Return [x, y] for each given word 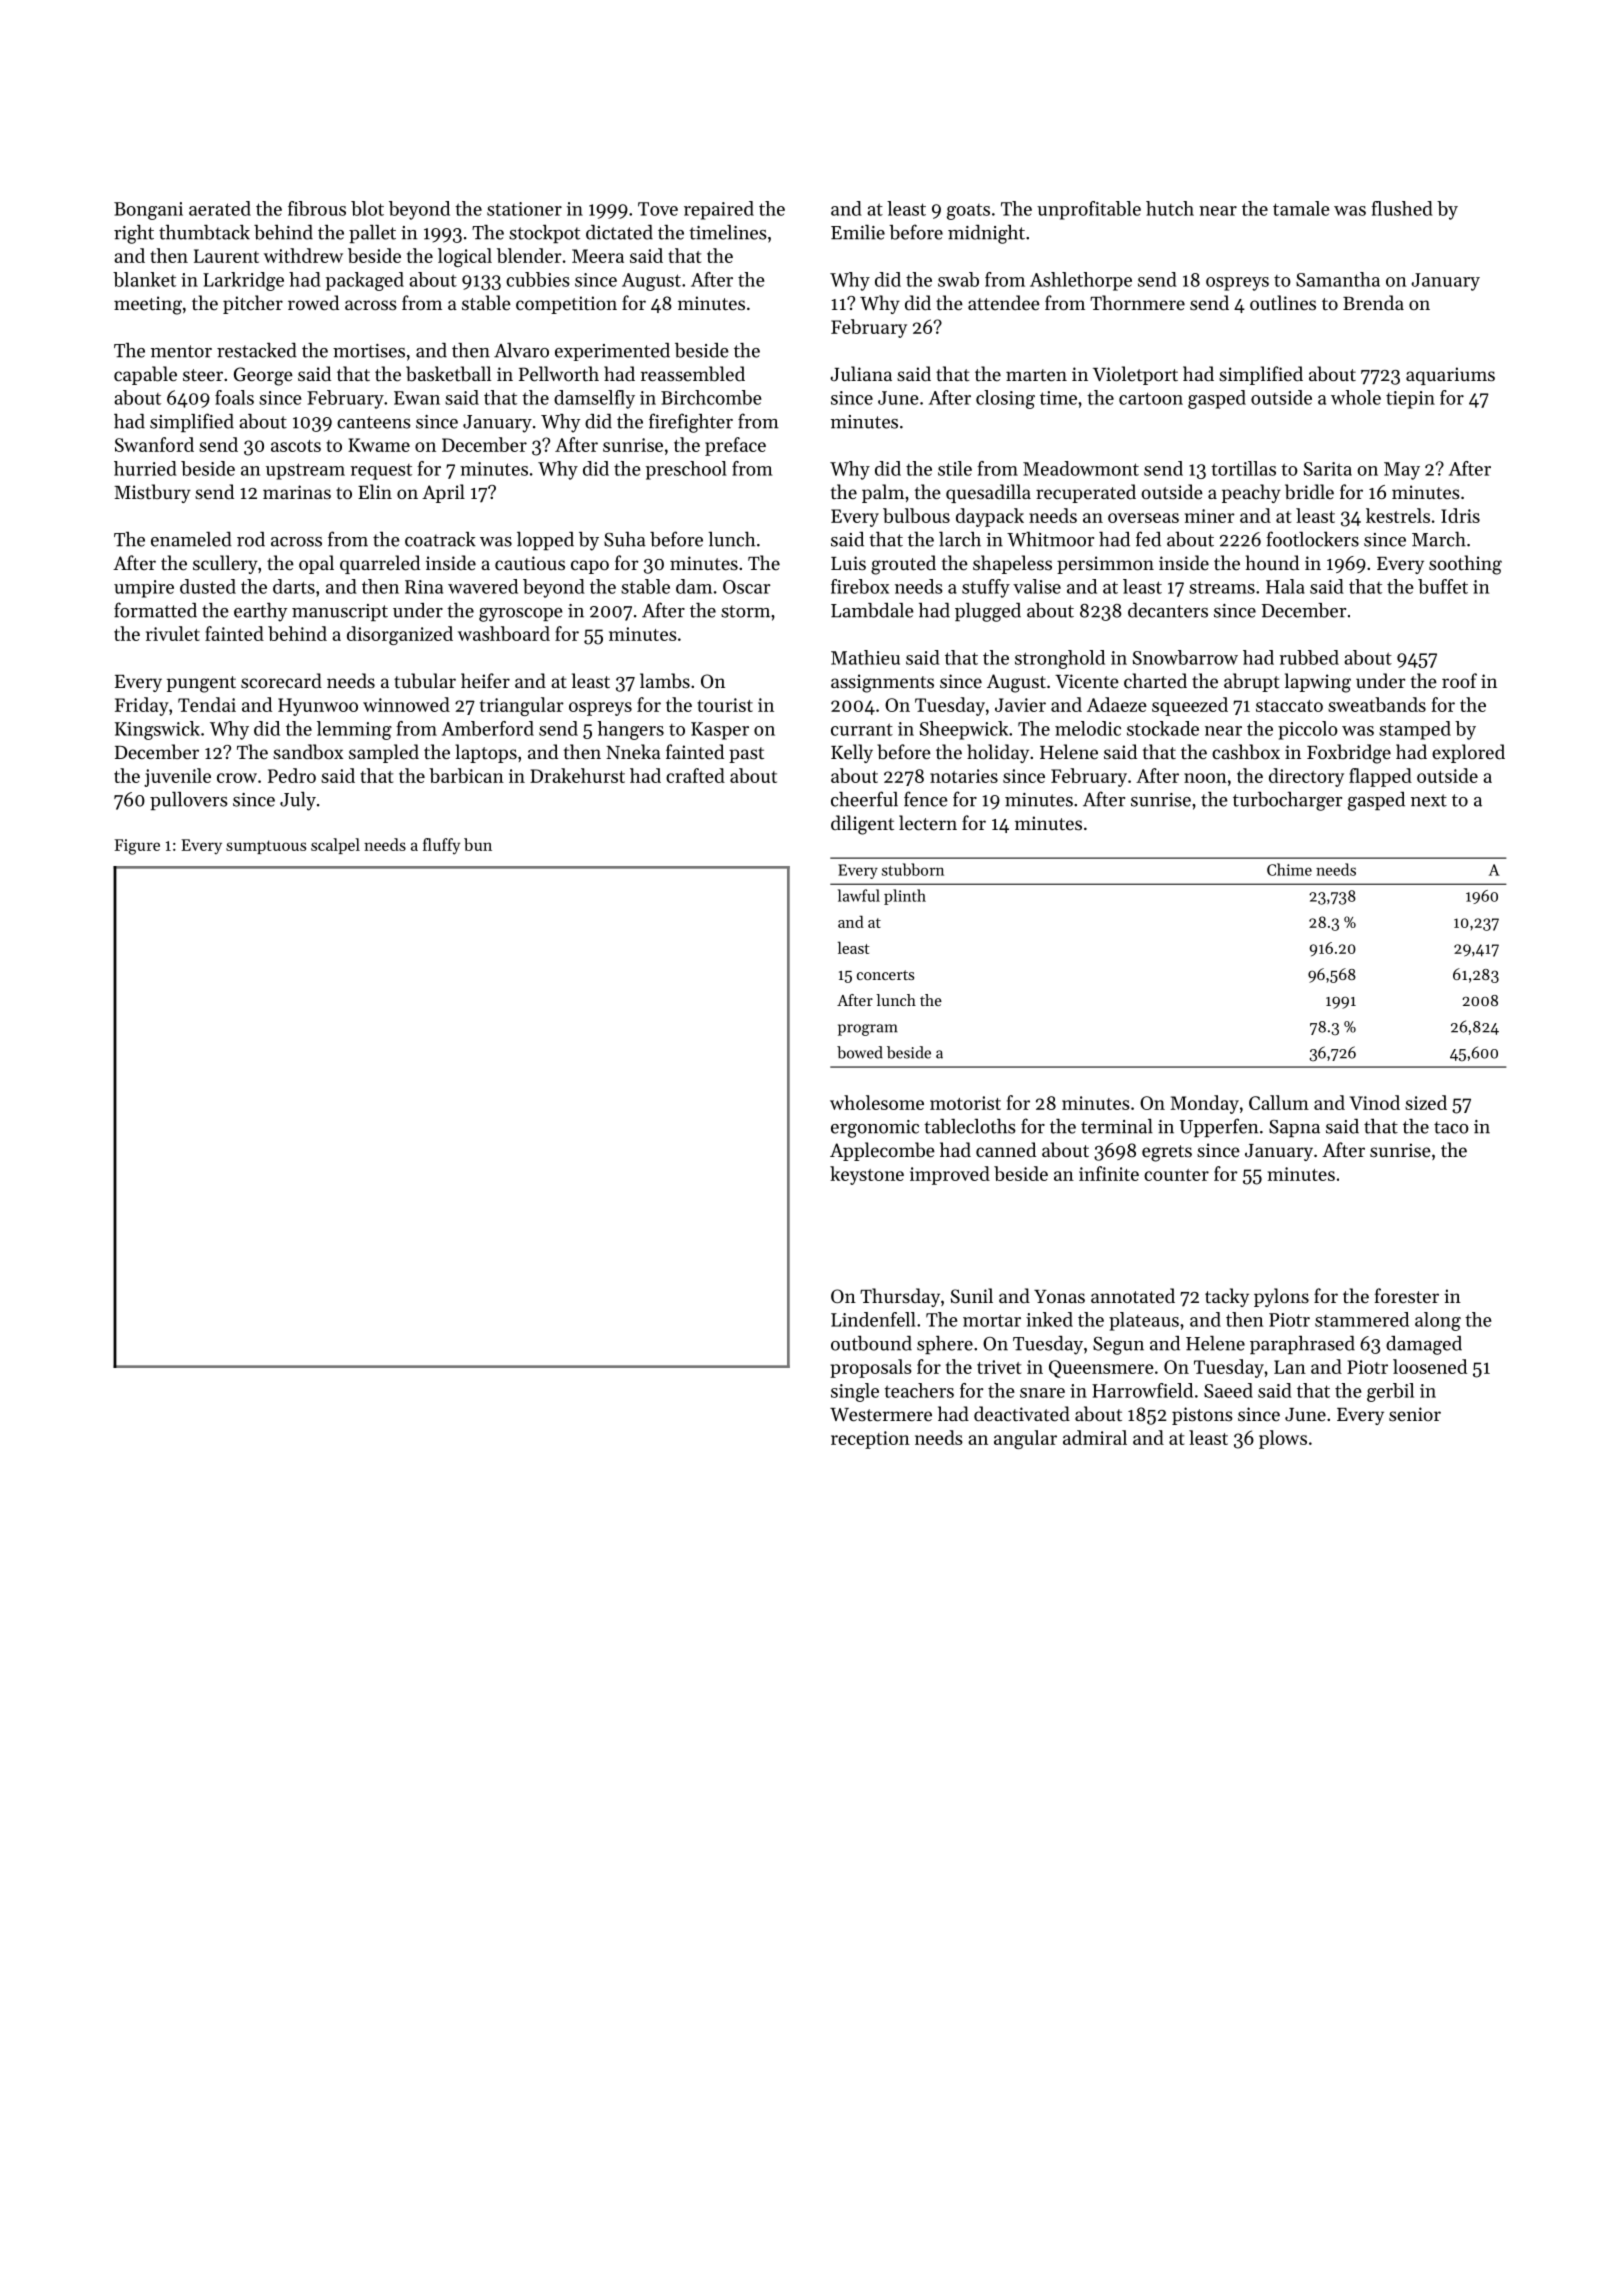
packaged [365, 281]
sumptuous [266, 847]
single [855, 1392]
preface [735, 446]
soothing [1465, 565]
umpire [144, 589]
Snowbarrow [1185, 657]
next [1429, 800]
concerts [885, 975]
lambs [665, 680]
